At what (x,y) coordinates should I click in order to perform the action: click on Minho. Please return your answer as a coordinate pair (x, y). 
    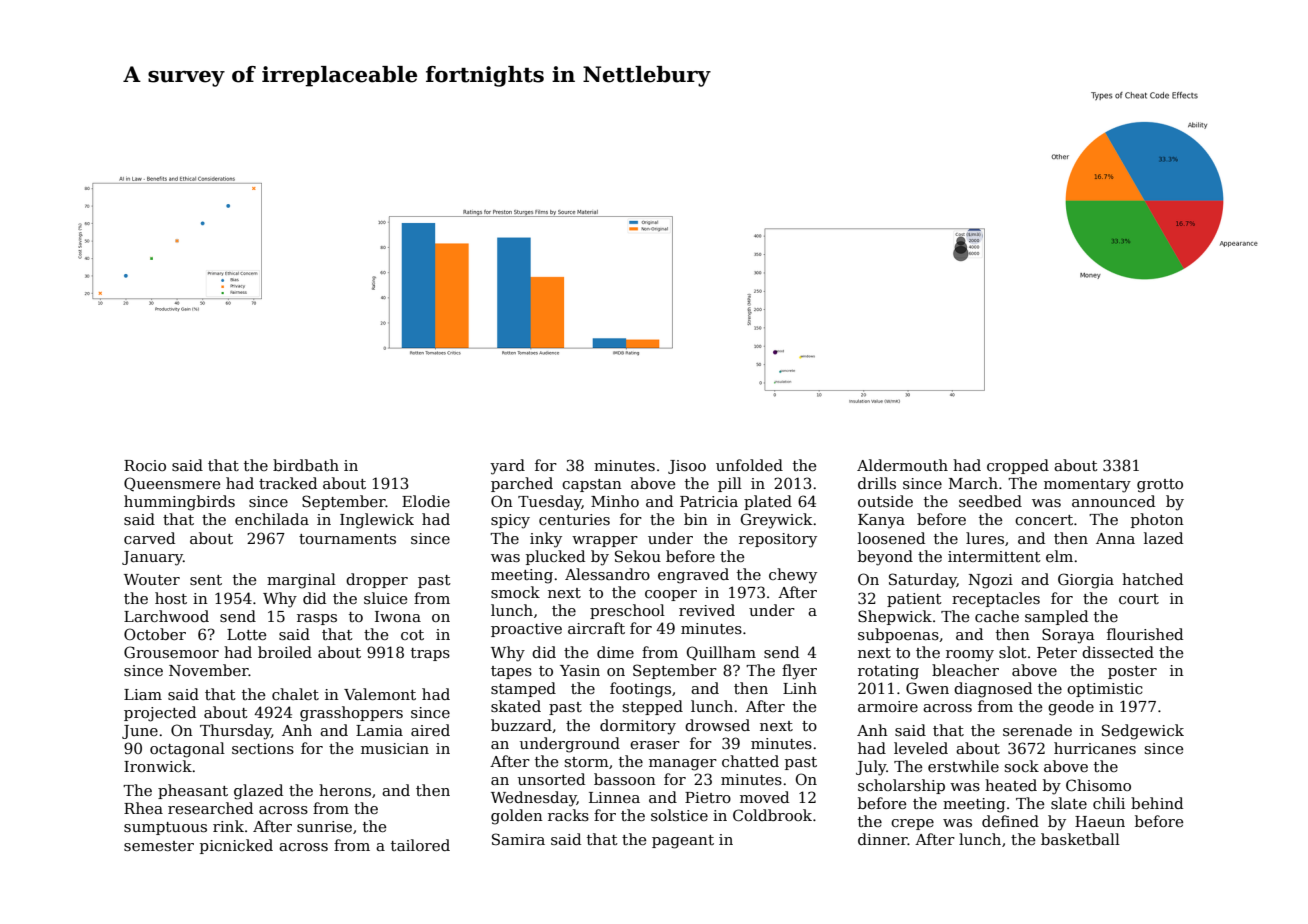
    Looking at the image, I should click on (615, 501).
